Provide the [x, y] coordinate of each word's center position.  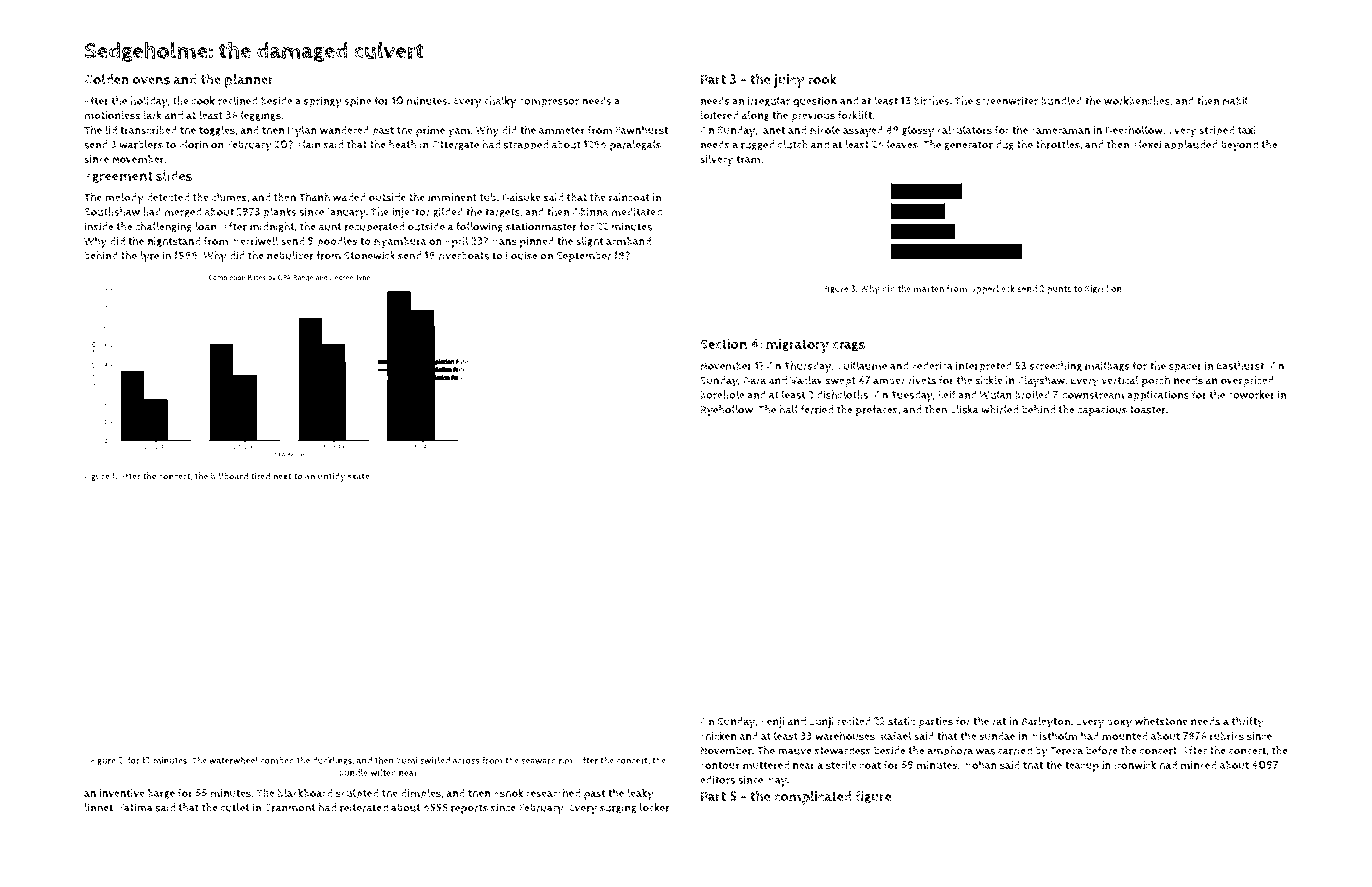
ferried [817, 409]
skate [359, 476]
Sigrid [1096, 289]
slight [590, 241]
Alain [308, 144]
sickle [989, 380]
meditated [636, 211]
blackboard [305, 793]
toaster [1148, 410]
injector [411, 213]
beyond [1239, 146]
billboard [229, 476]
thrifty [1248, 723]
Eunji [822, 722]
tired [260, 476]
